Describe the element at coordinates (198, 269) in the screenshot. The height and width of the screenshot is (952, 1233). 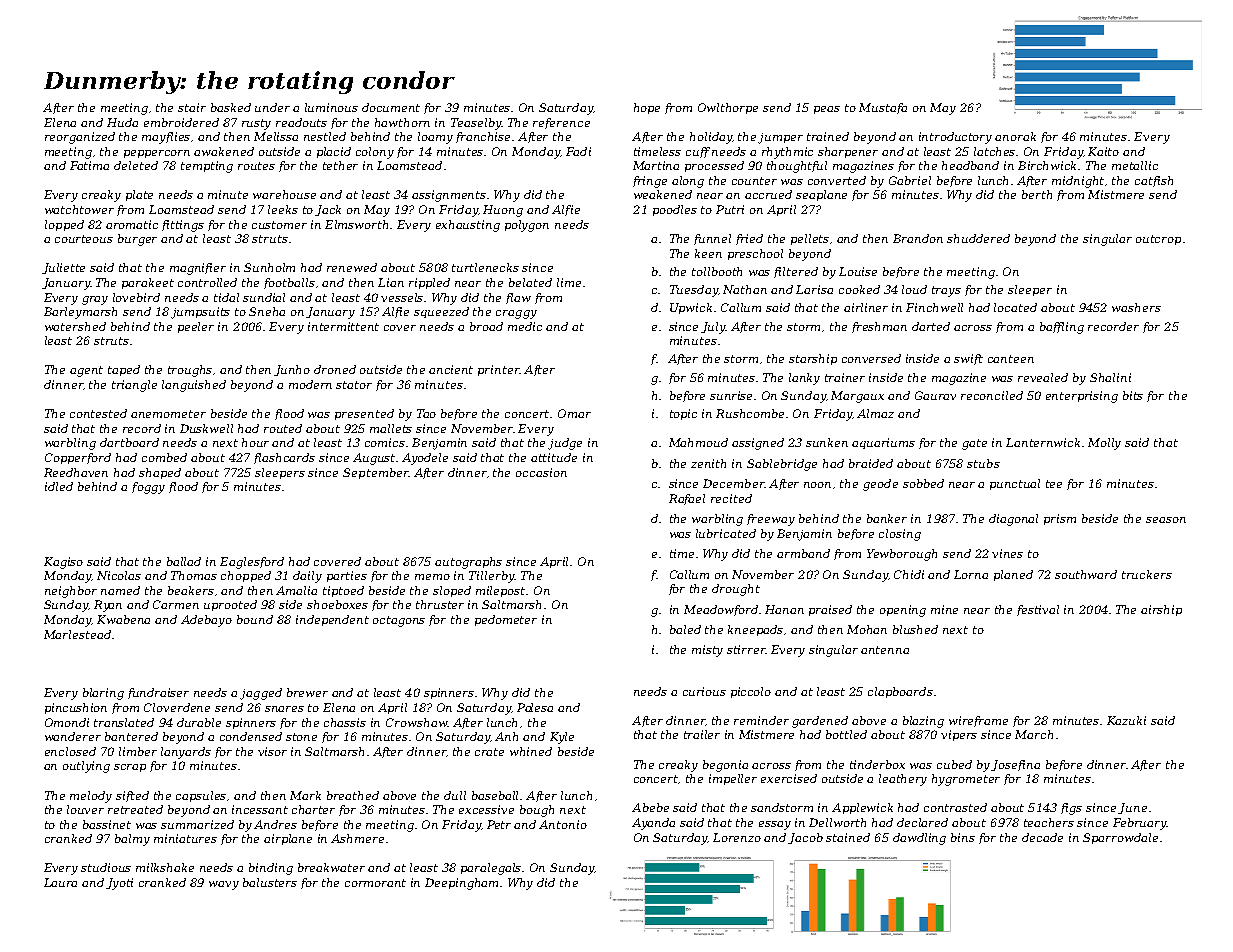
I see `magnifier` at that location.
